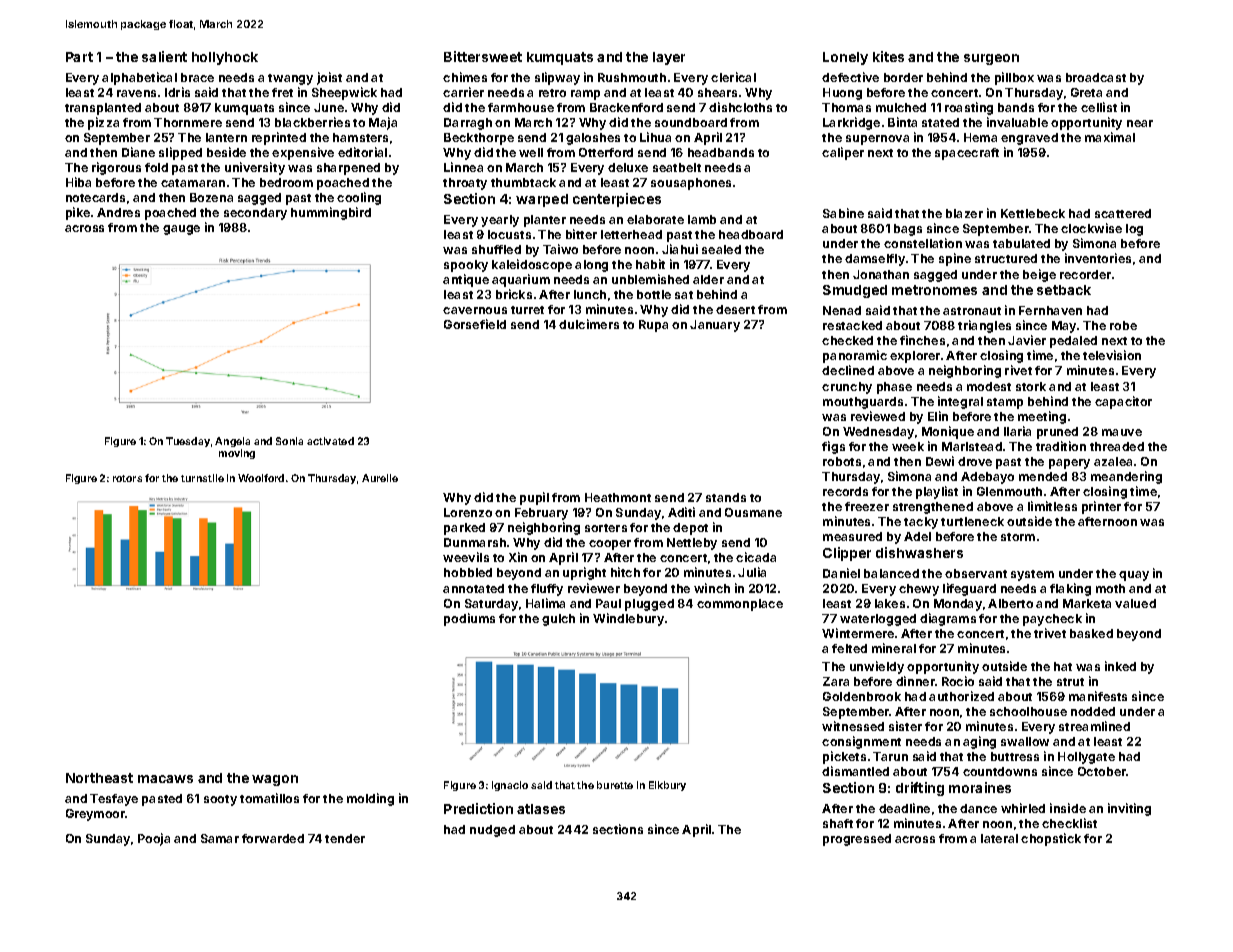  Describe the element at coordinates (919, 552) in the document. I see `dishwashers` at that location.
